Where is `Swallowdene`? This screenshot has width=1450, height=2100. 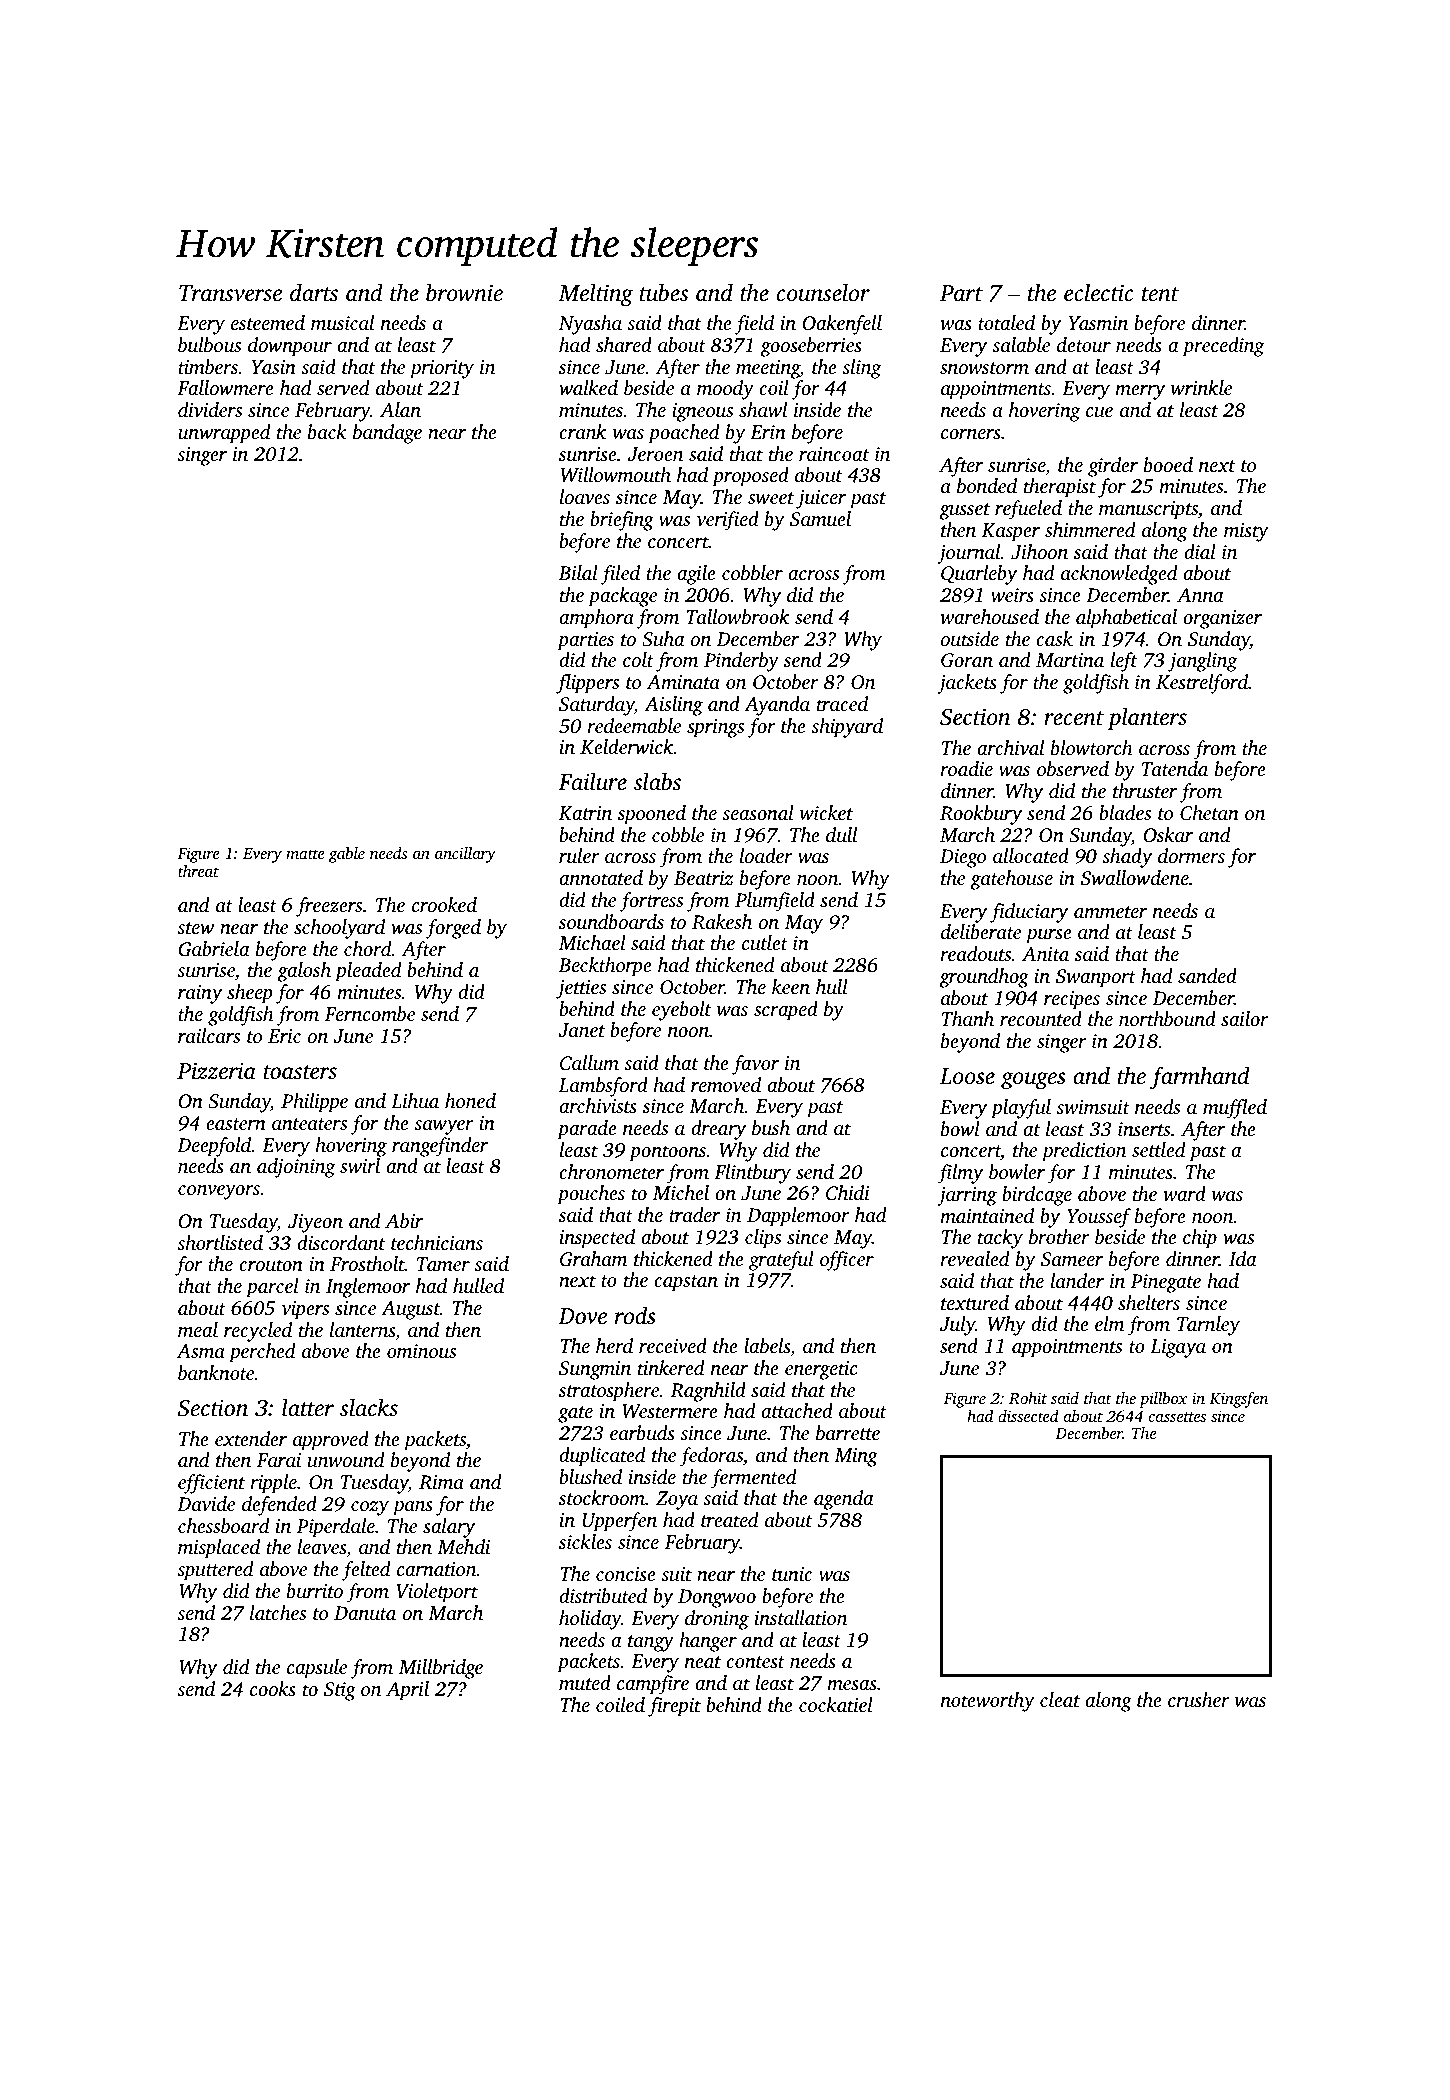
Swallowdene is located at coordinates (1135, 878).
